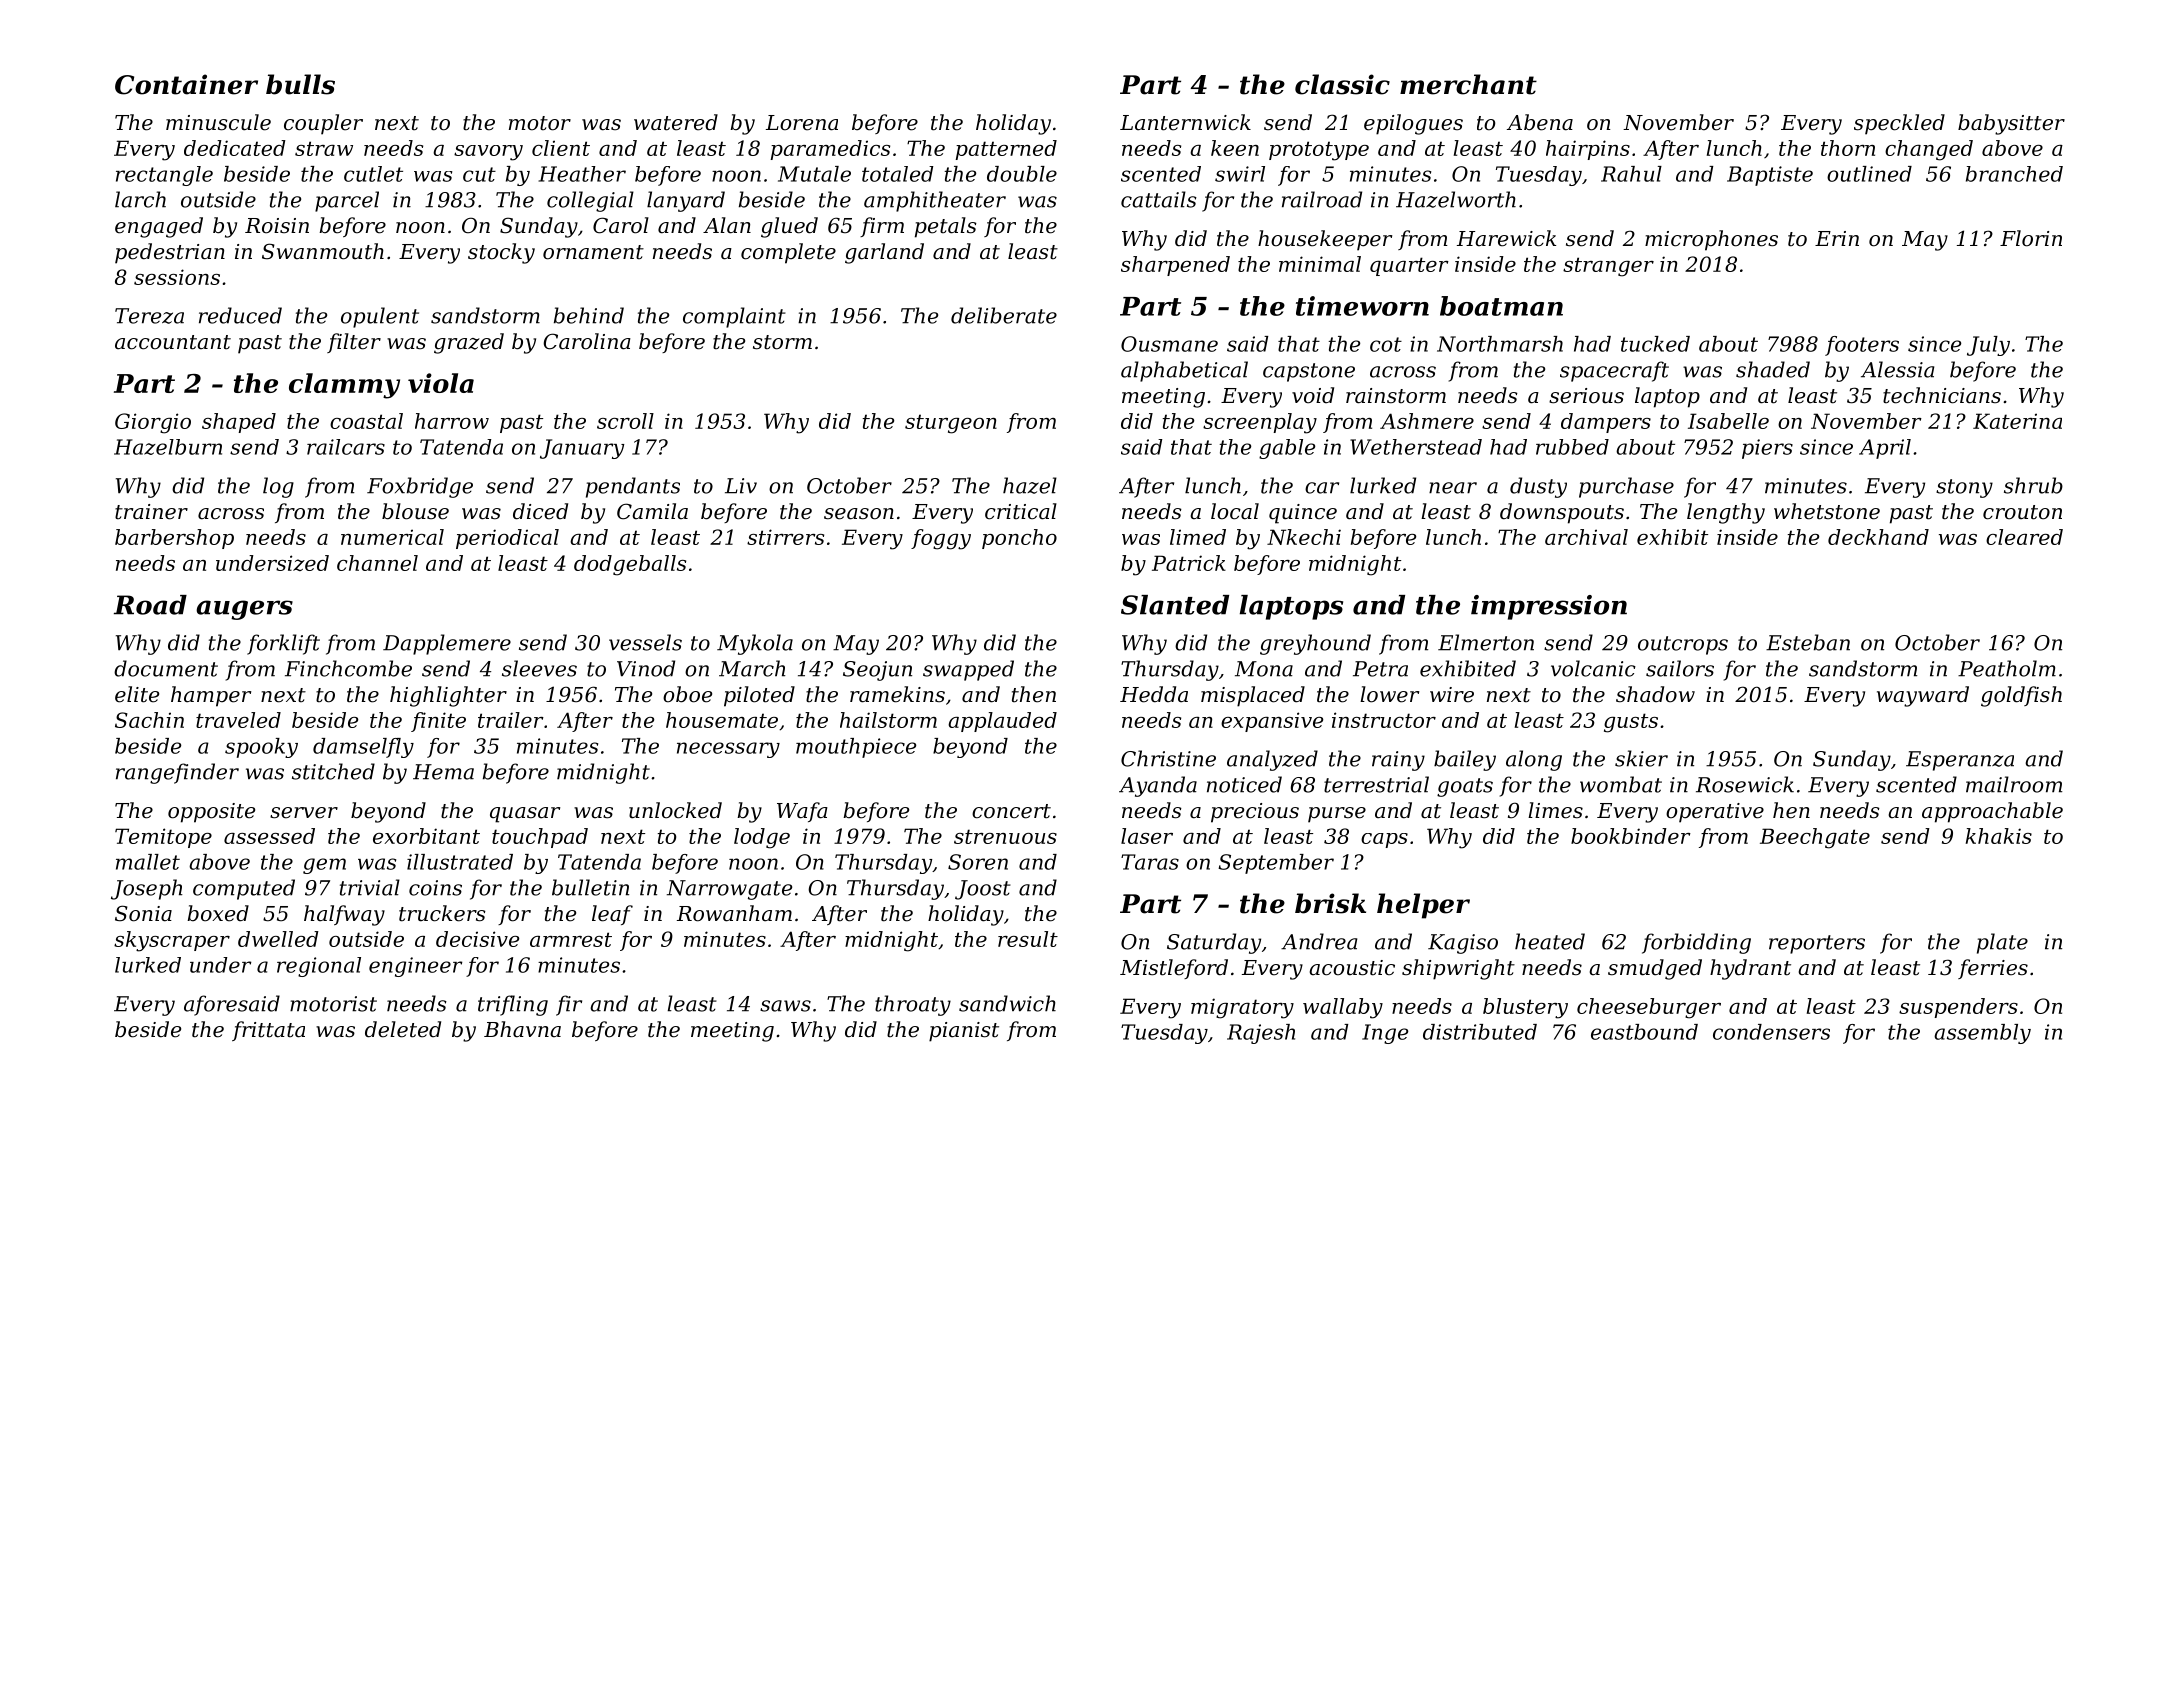 The width and height of the screenshot is (2178, 1683). Describe the element at coordinates (2031, 238) in the screenshot. I see `Florin` at that location.
